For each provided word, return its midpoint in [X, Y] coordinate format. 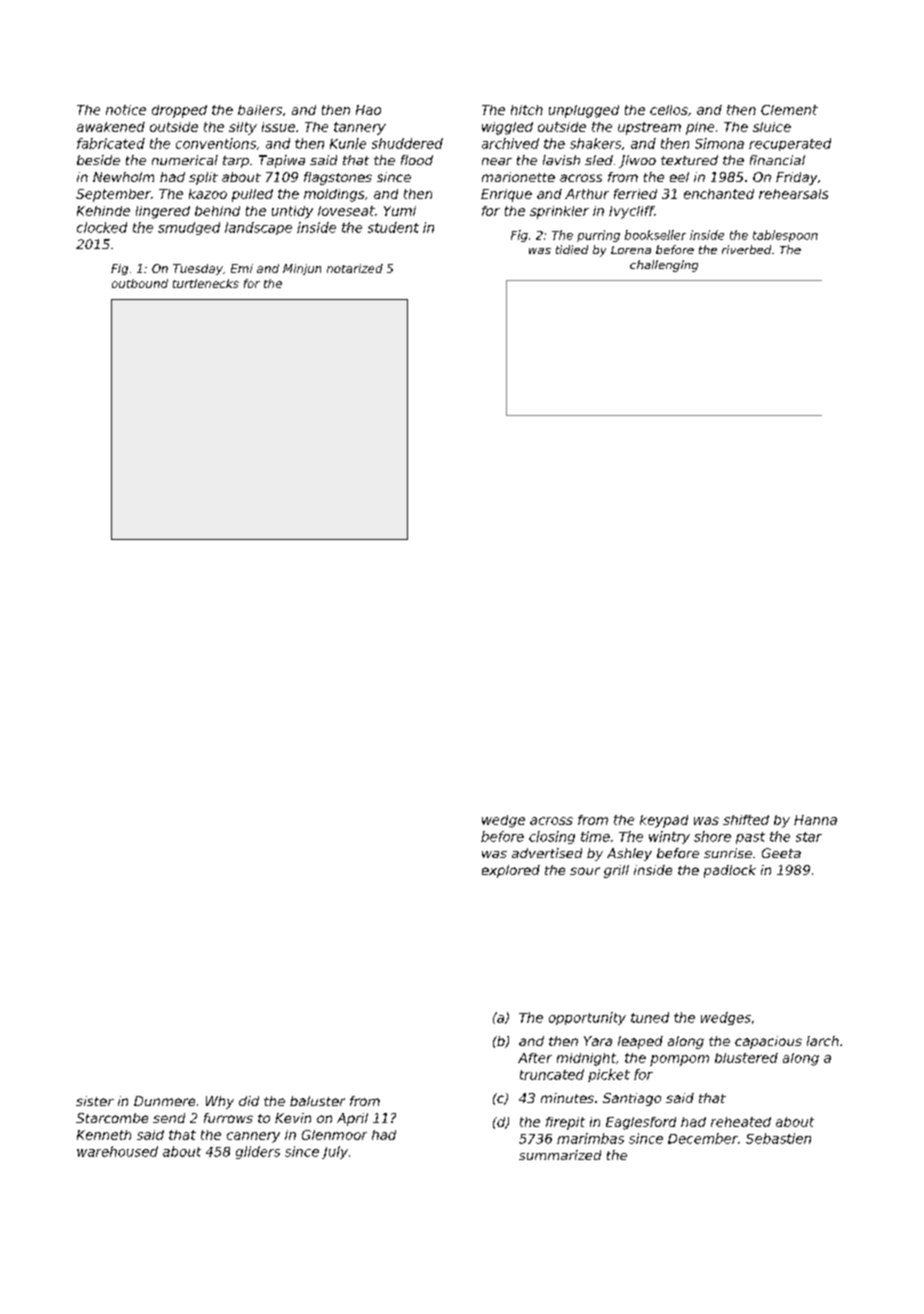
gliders [258, 1152]
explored [511, 871]
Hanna [815, 820]
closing [552, 837]
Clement [789, 110]
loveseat [346, 211]
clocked [102, 227]
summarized [560, 1155]
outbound [140, 283]
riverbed [746, 249]
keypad [664, 821]
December [703, 1138]
